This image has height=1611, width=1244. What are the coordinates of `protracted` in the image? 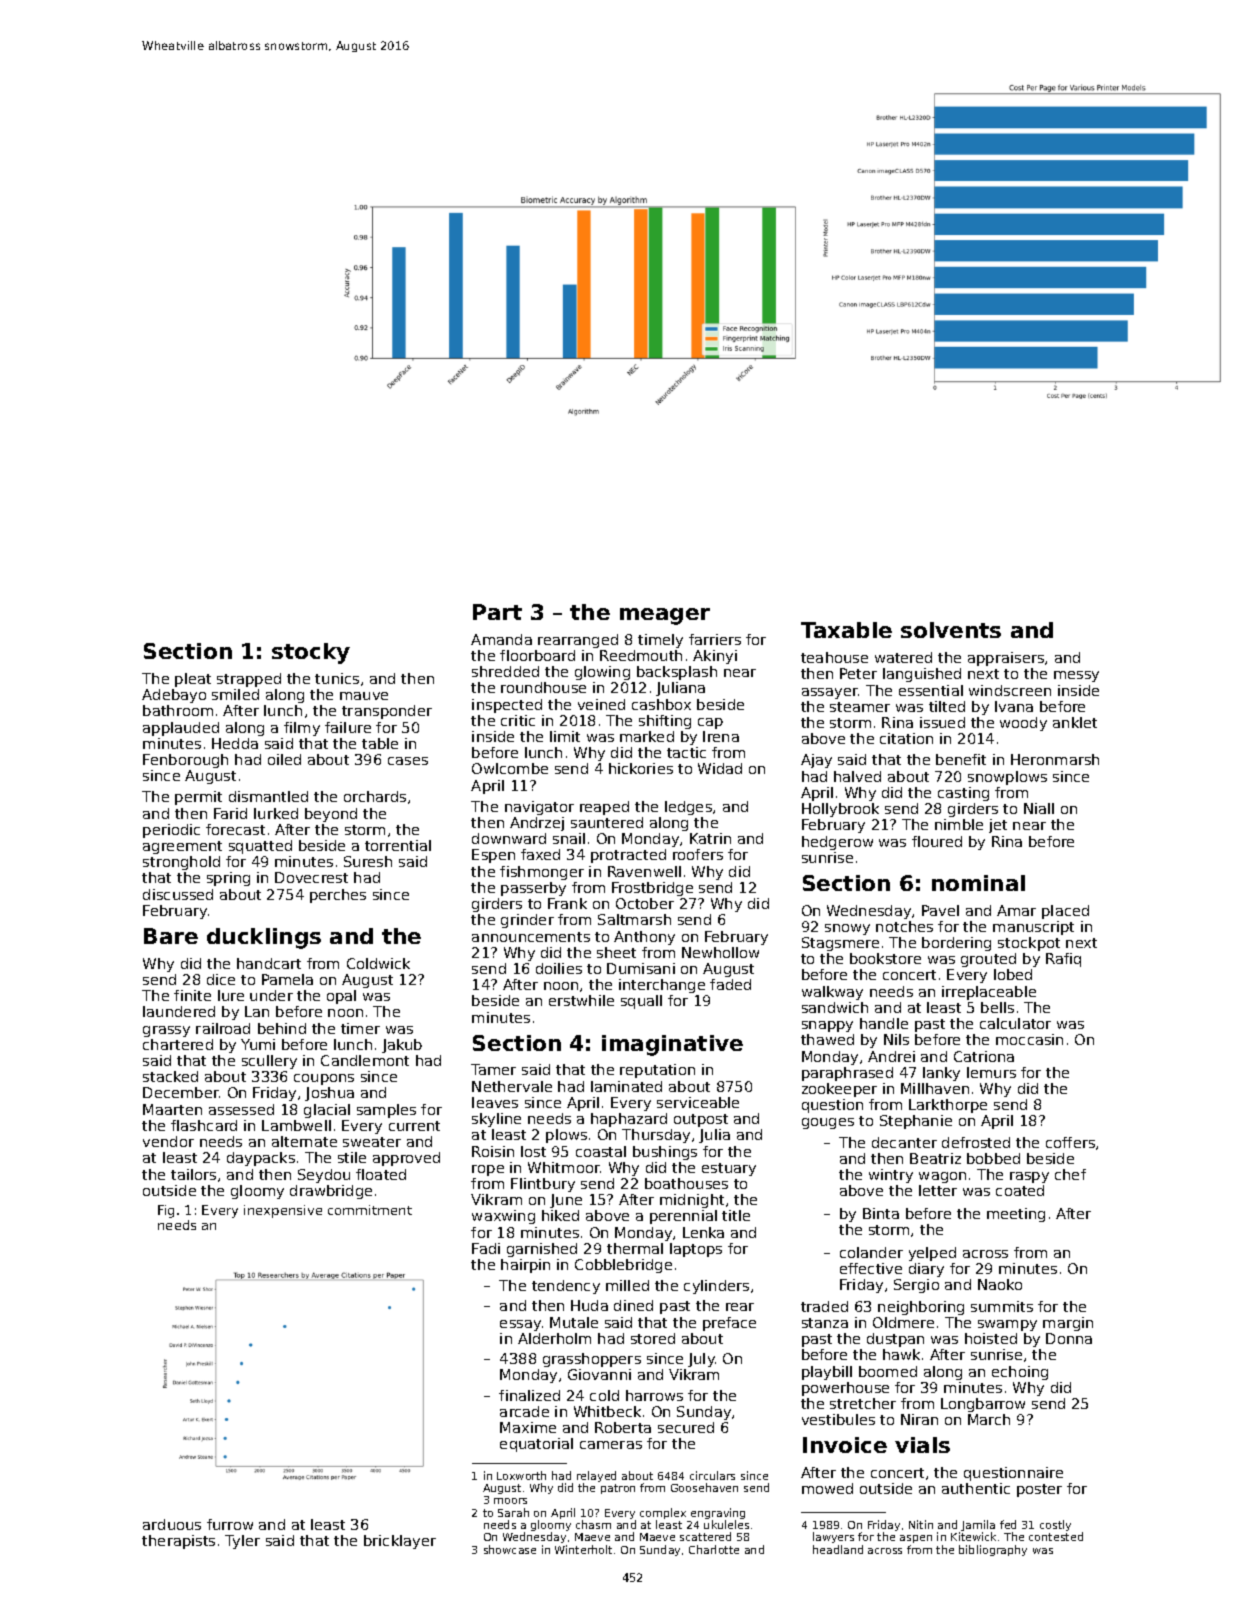 It's located at (628, 856).
